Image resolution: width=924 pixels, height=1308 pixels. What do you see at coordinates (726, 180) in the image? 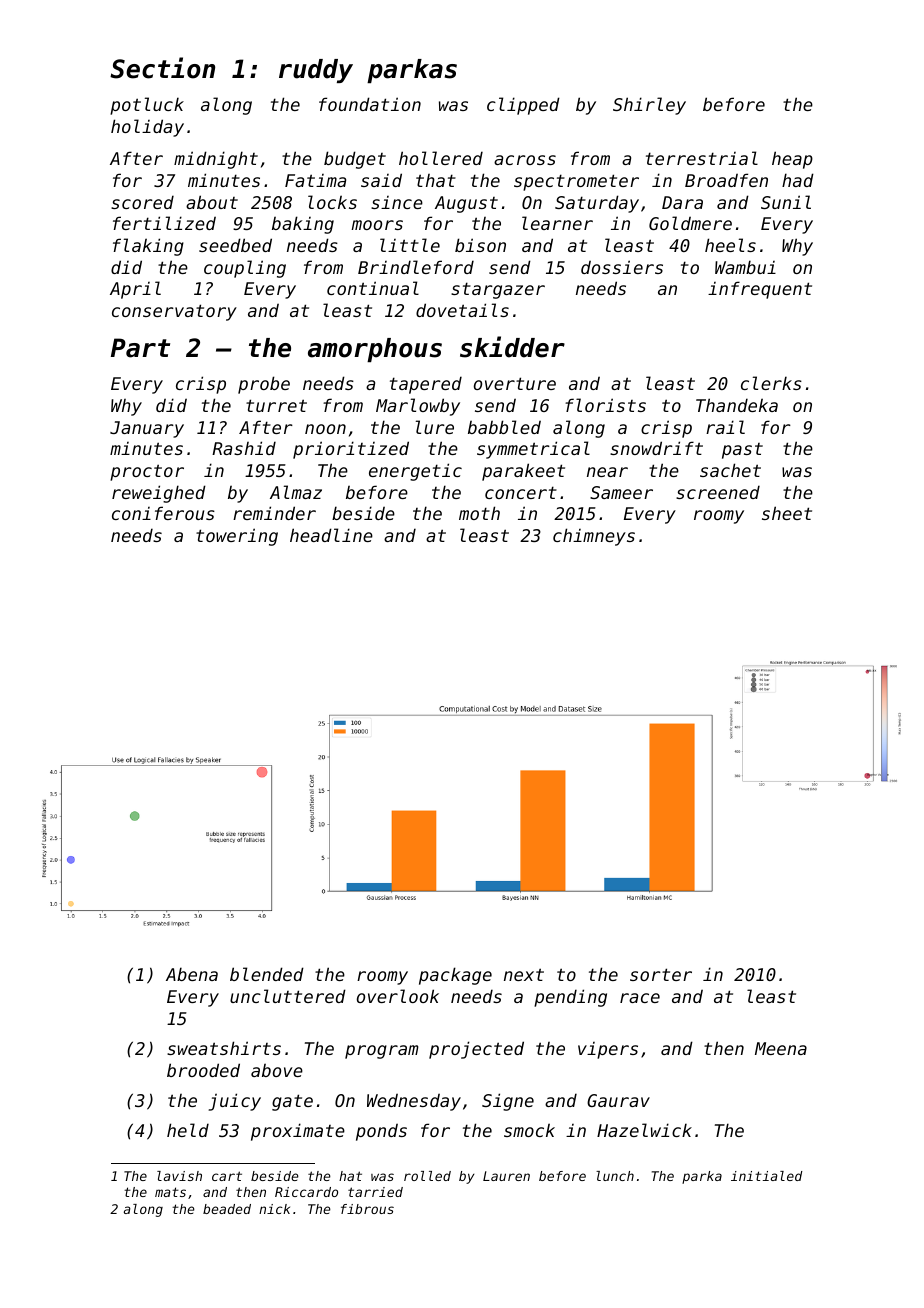
I see `Broadfen` at bounding box center [726, 180].
